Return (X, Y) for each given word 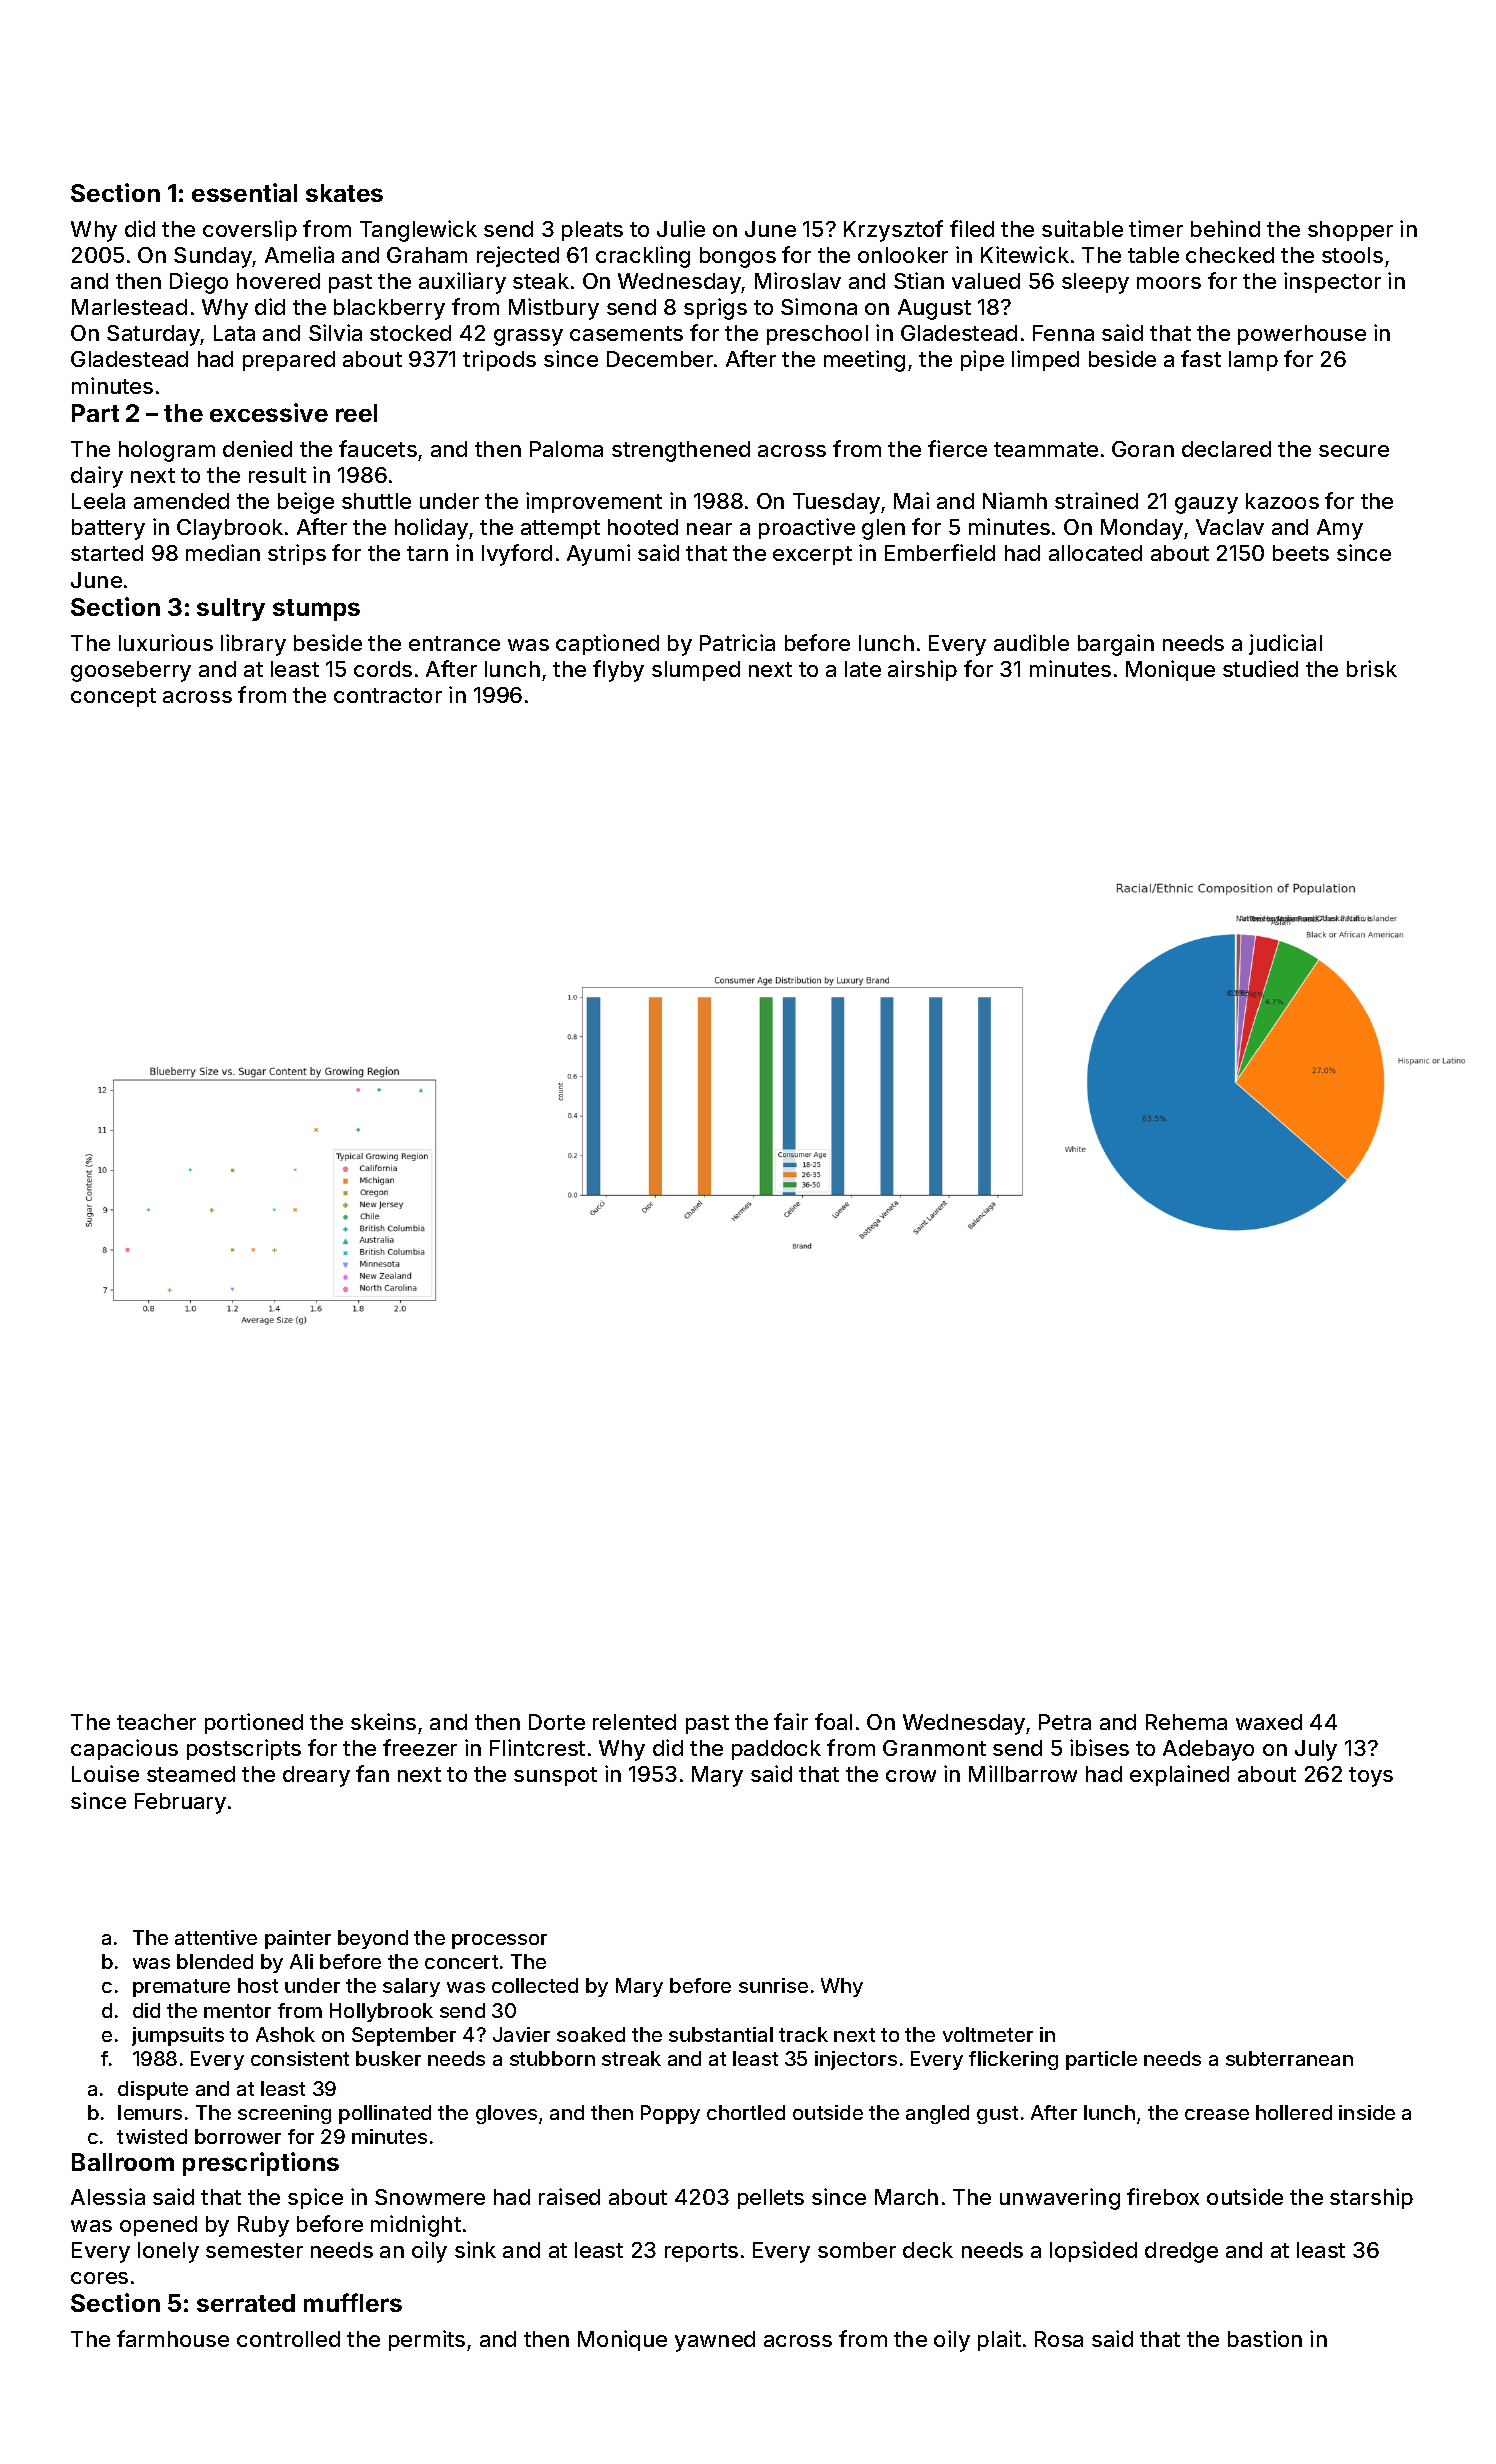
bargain (1116, 645)
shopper (1350, 231)
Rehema (1186, 1722)
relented (634, 1722)
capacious (124, 1749)
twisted (152, 2136)
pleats (592, 231)
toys (1371, 1777)
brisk (1372, 668)
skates (344, 193)
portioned (254, 1723)
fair (791, 1721)
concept (113, 697)
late (863, 669)
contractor (388, 695)
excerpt (812, 555)
